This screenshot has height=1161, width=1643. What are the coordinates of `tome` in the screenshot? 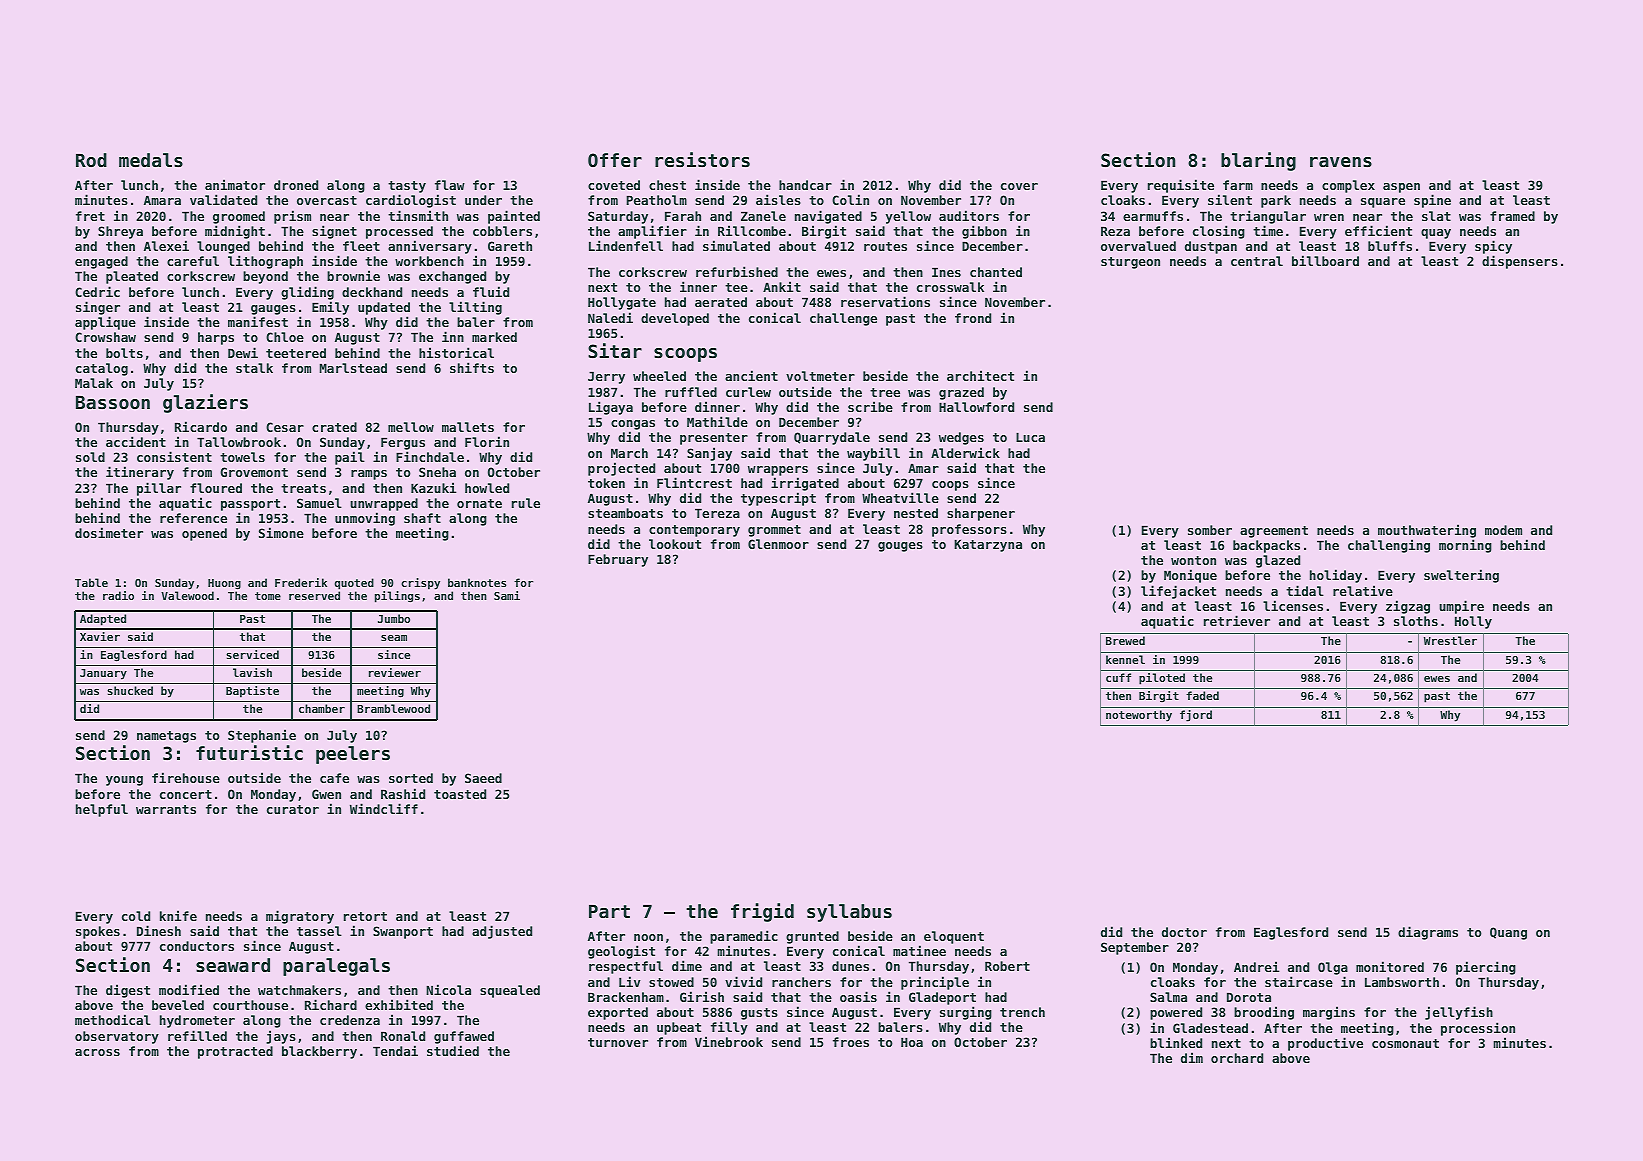 It's located at (268, 596).
